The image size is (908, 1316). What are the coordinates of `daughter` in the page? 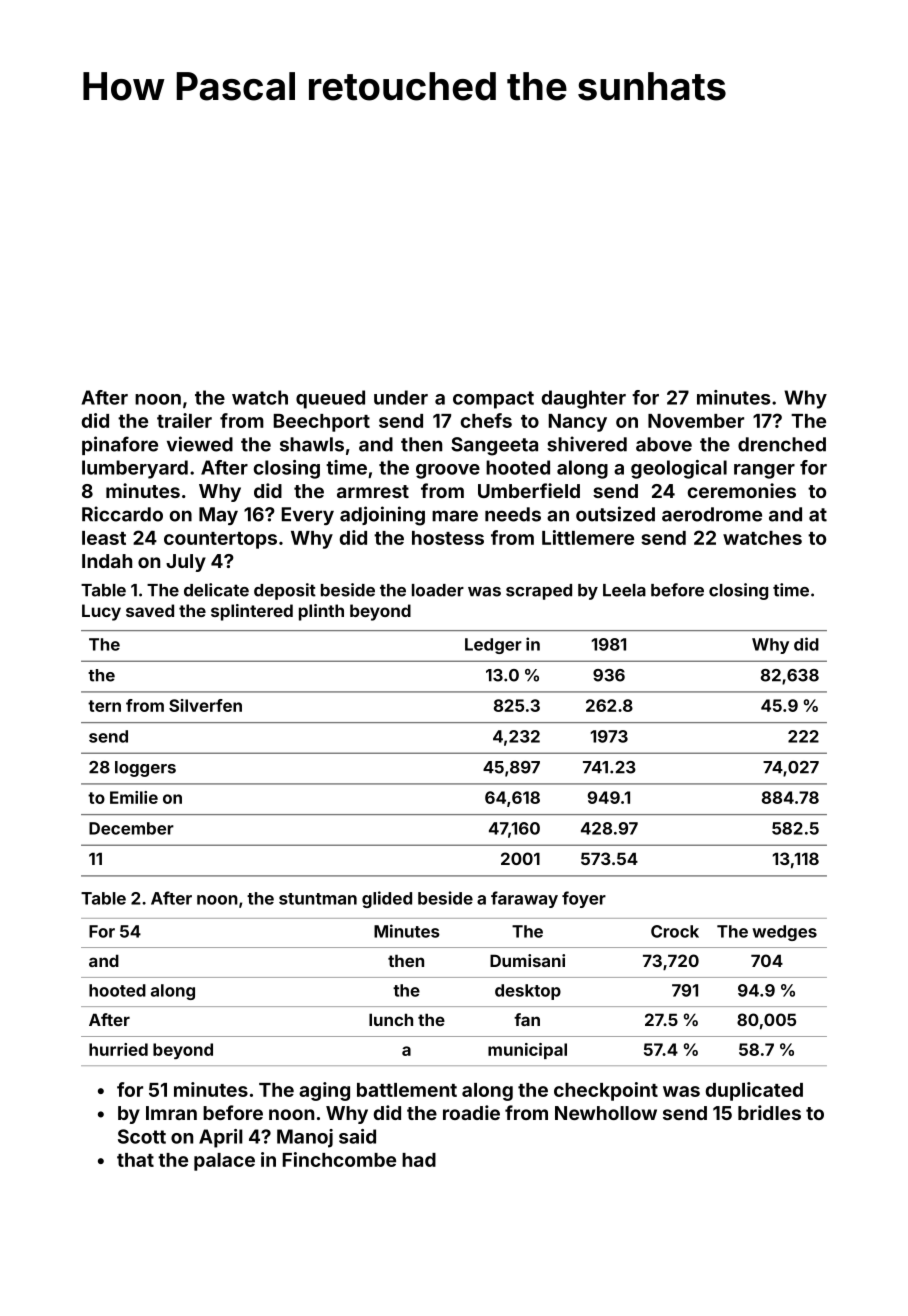 It's located at (584, 399).
